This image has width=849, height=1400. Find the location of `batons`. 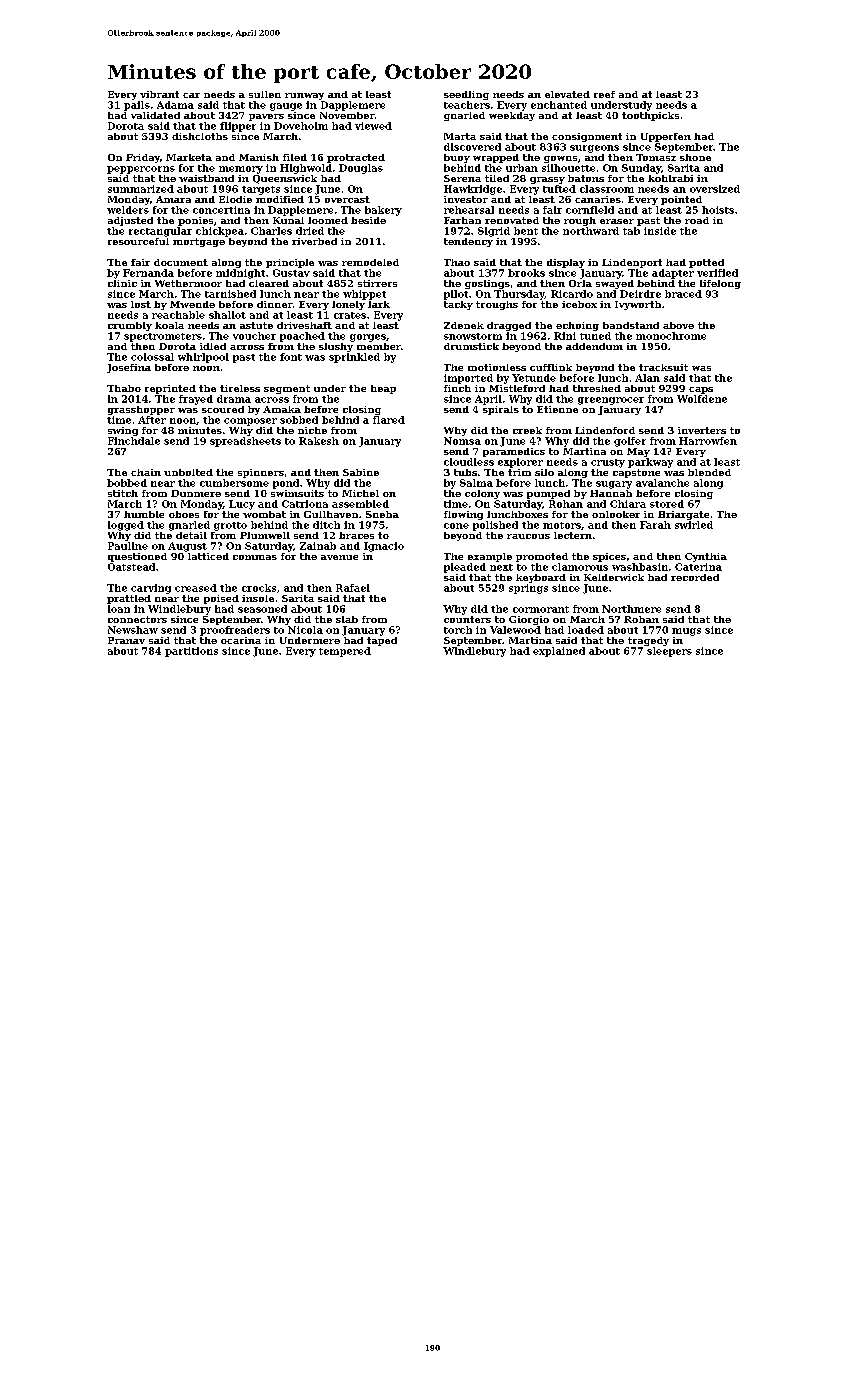

batons is located at coordinates (586, 178).
